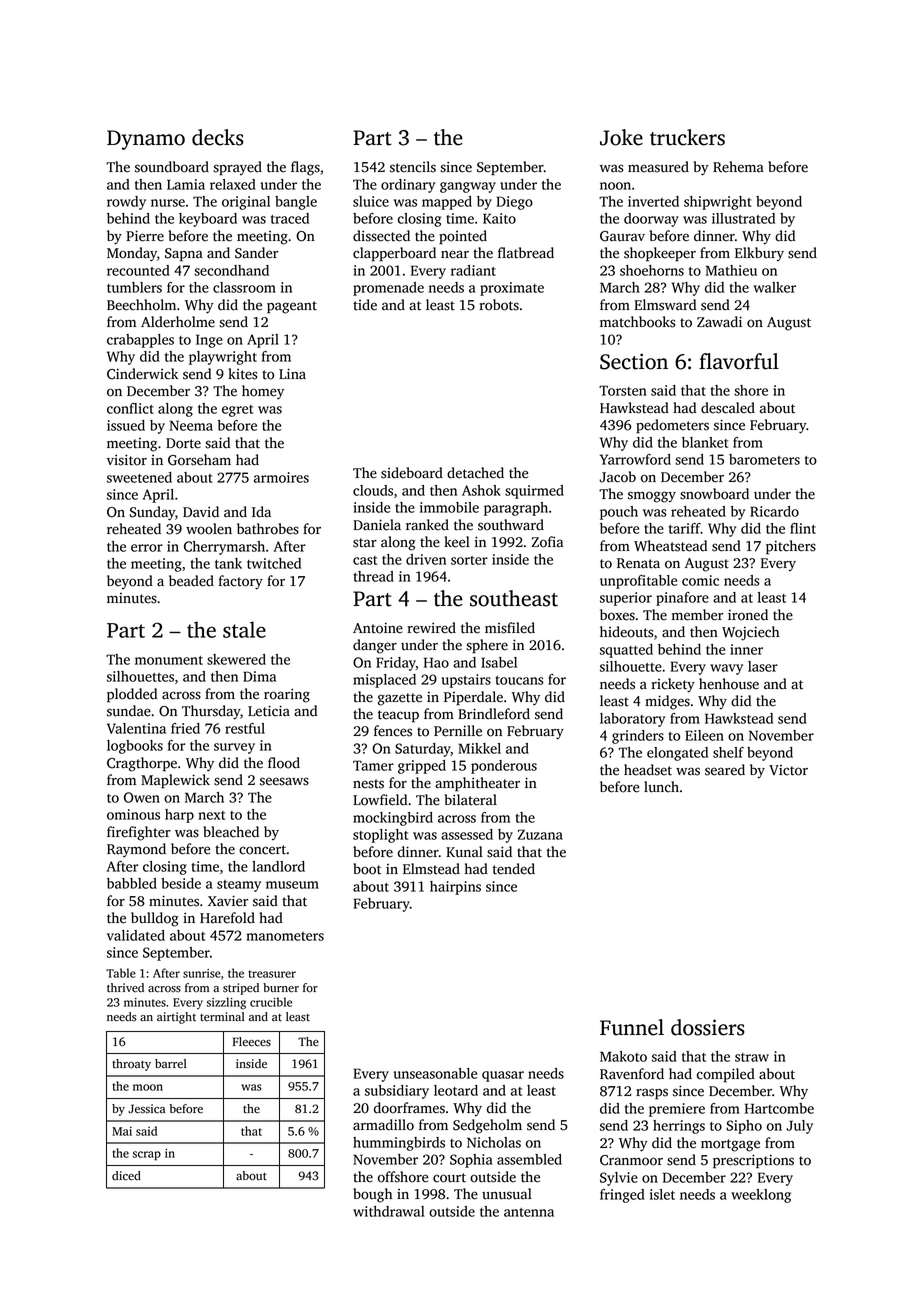 The width and height of the screenshot is (924, 1308). I want to click on rowdy, so click(126, 203).
